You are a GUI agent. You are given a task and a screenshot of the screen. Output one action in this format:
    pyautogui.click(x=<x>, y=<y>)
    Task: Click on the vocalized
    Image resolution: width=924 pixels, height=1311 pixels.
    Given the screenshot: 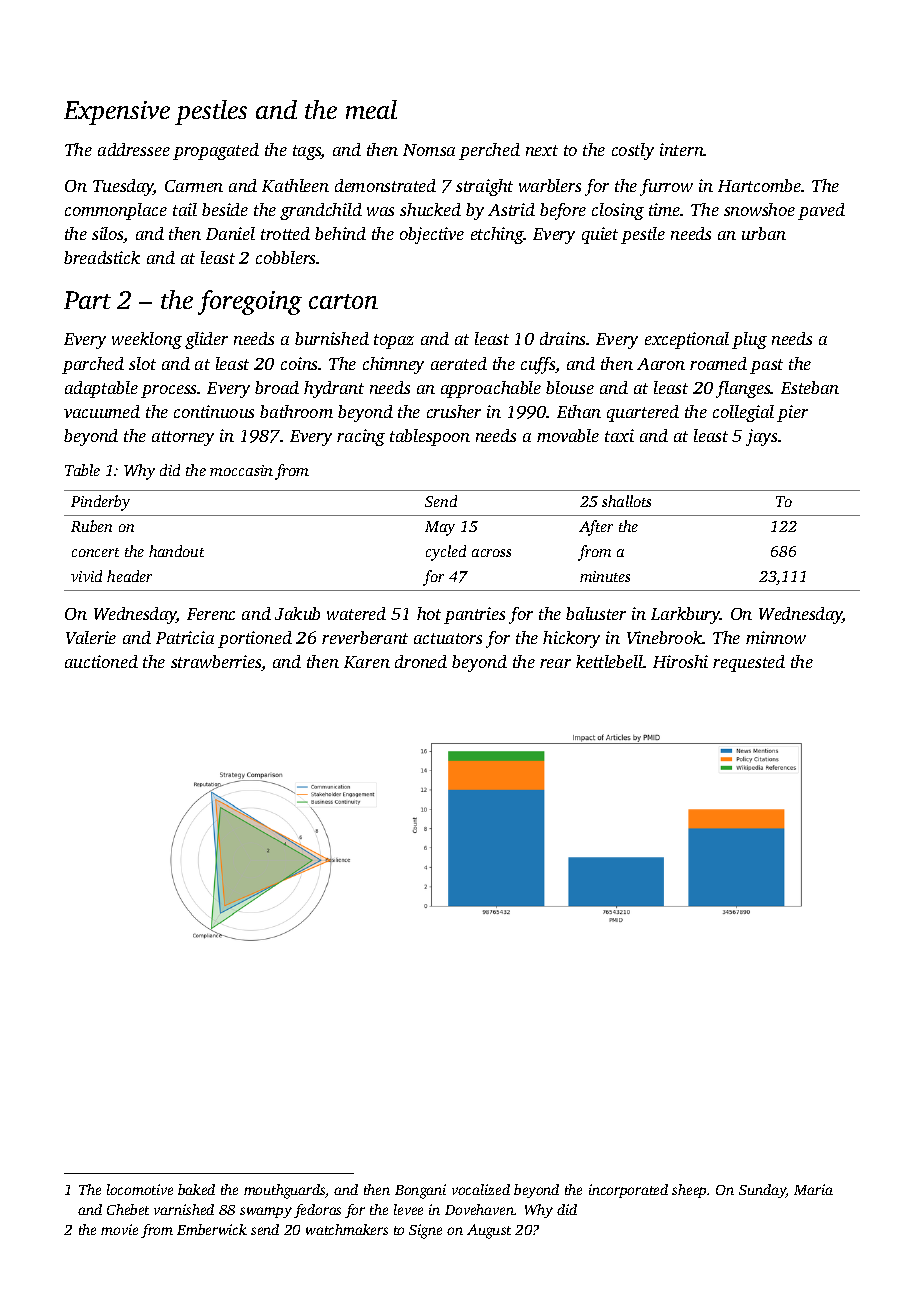 What is the action you would take?
    pyautogui.click(x=481, y=1189)
